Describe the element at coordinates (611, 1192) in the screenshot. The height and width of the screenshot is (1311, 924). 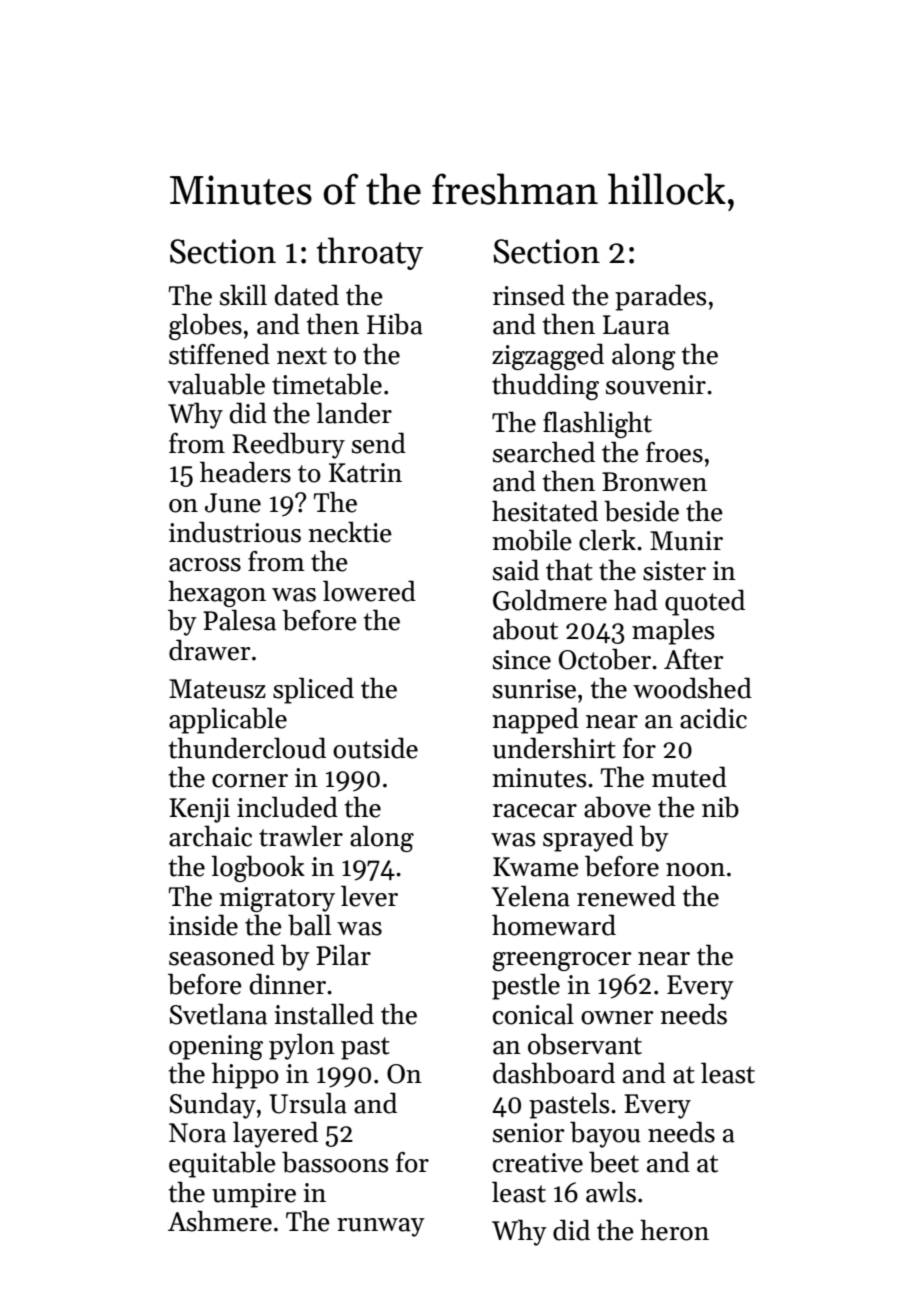
I see `awls` at that location.
